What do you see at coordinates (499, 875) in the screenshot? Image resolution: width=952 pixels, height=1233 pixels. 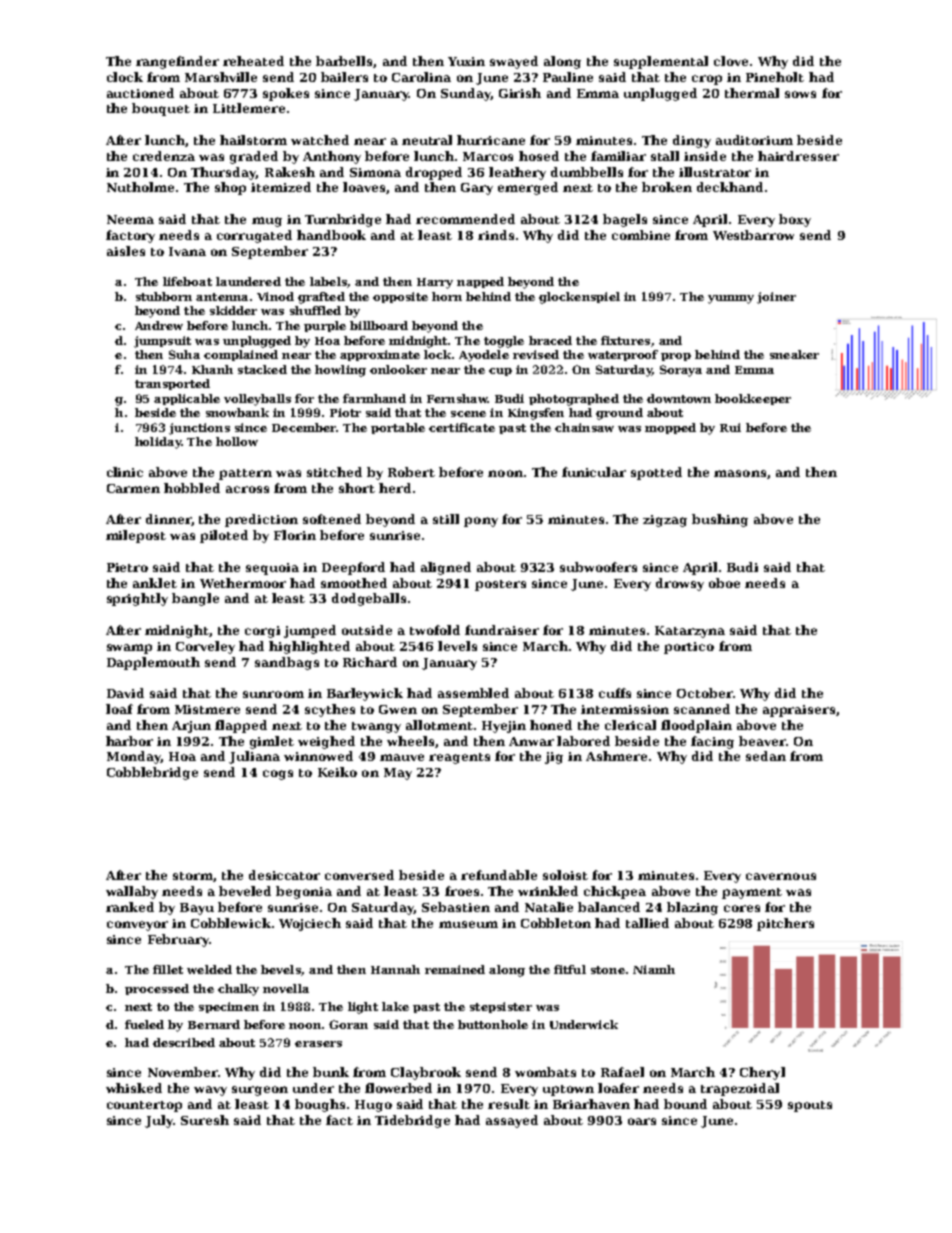 I see `refundable` at bounding box center [499, 875].
